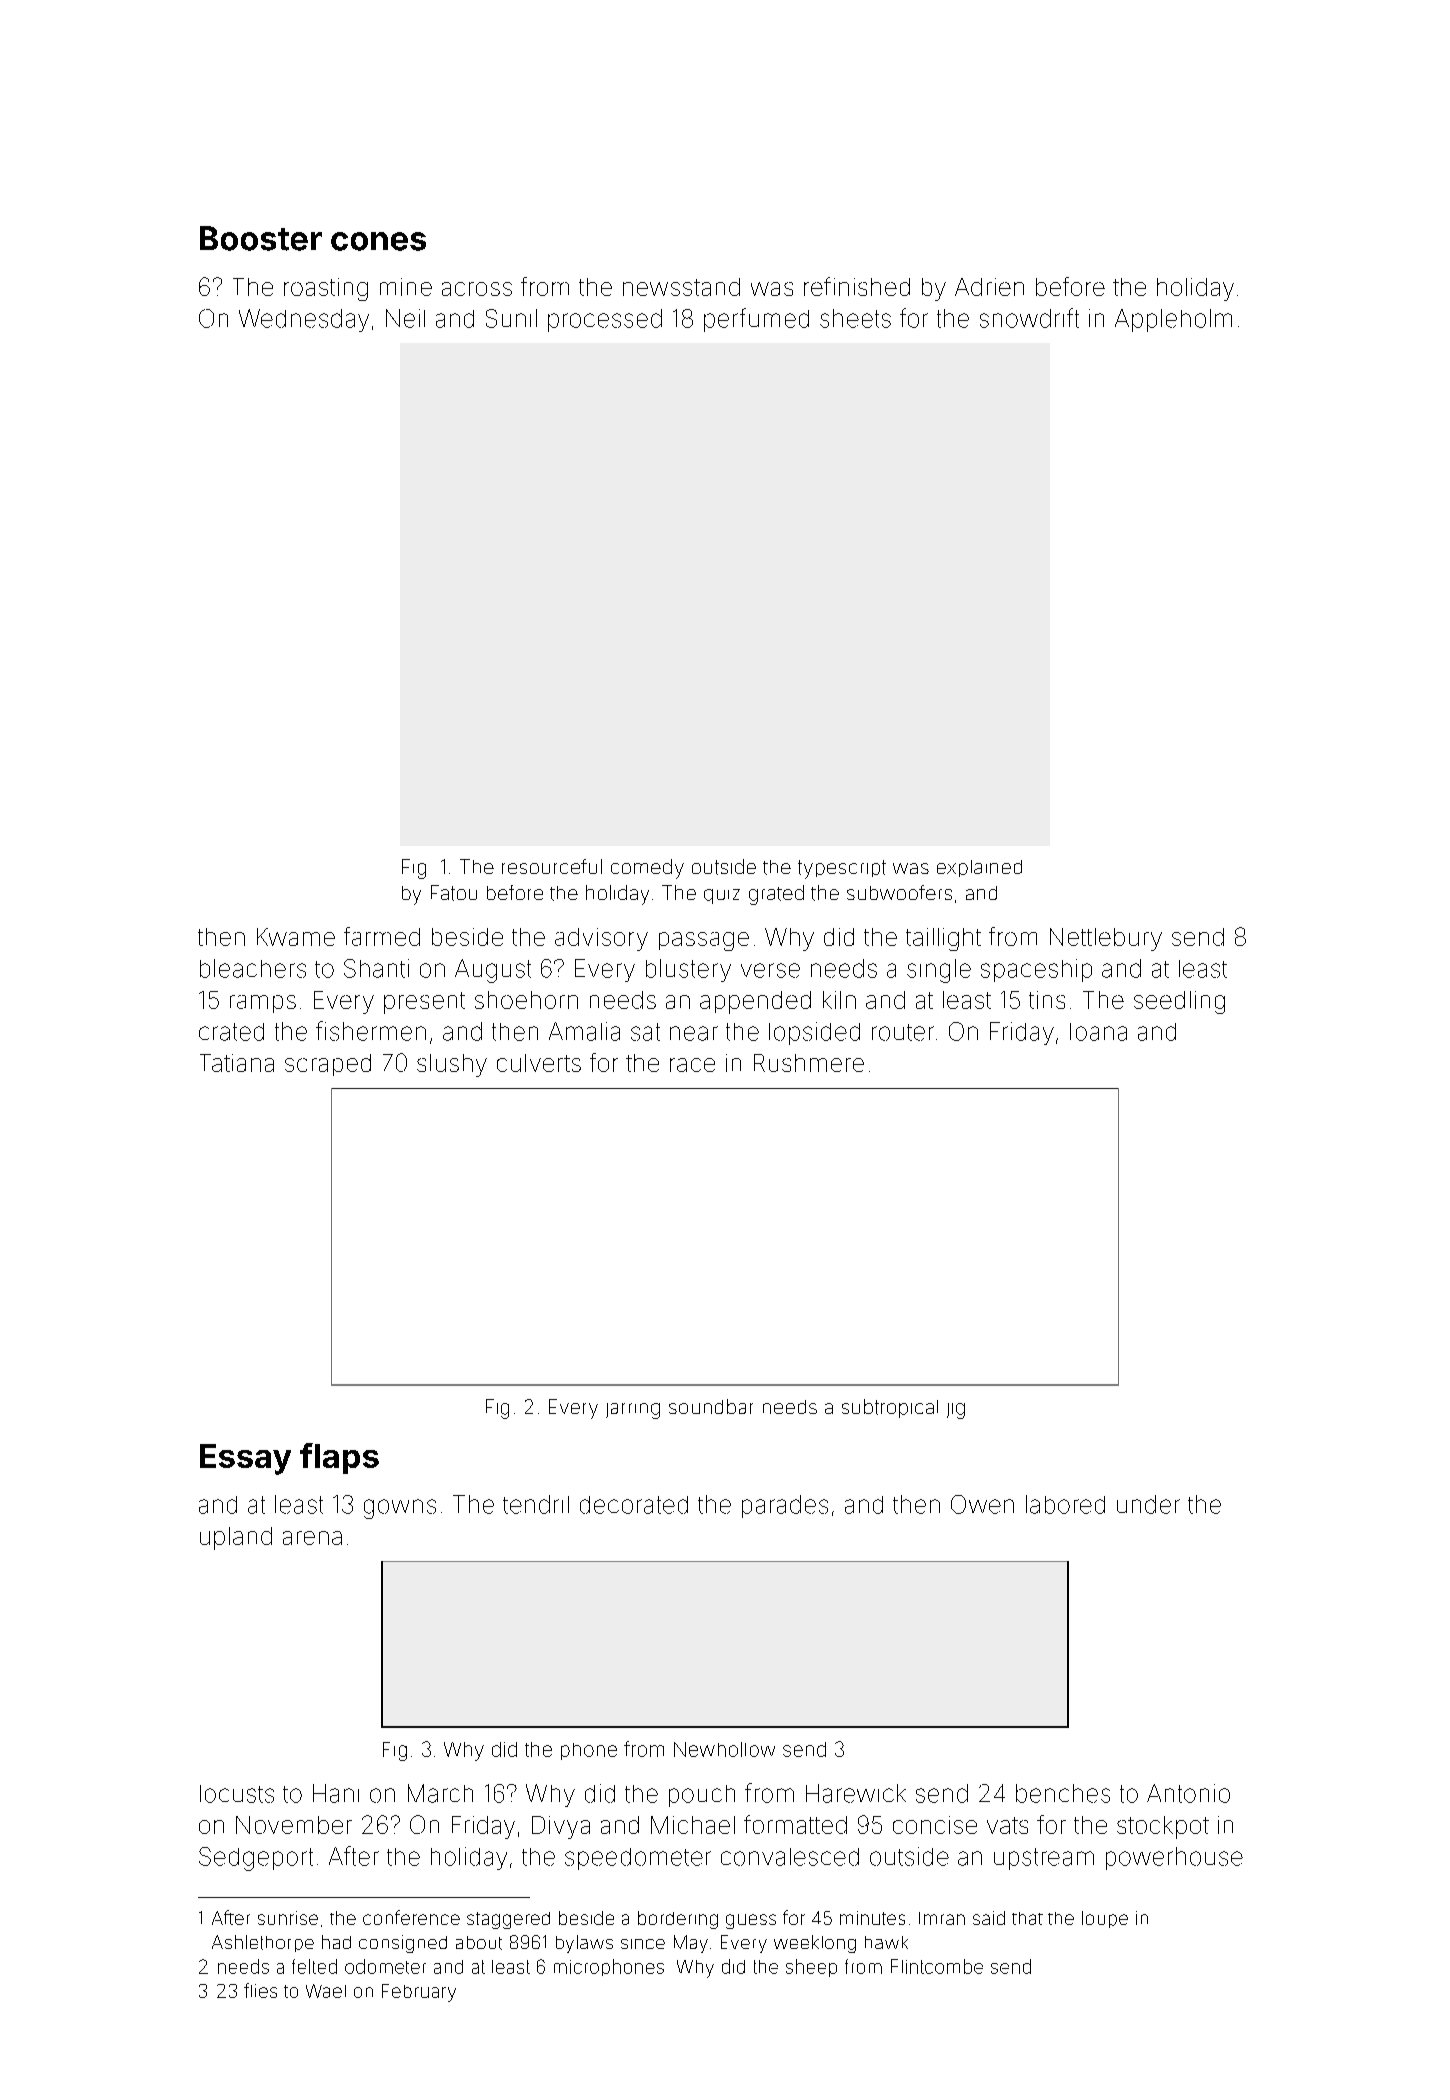 Image resolution: width=1450 pixels, height=2100 pixels. Describe the element at coordinates (979, 868) in the page. I see `explained` at that location.
